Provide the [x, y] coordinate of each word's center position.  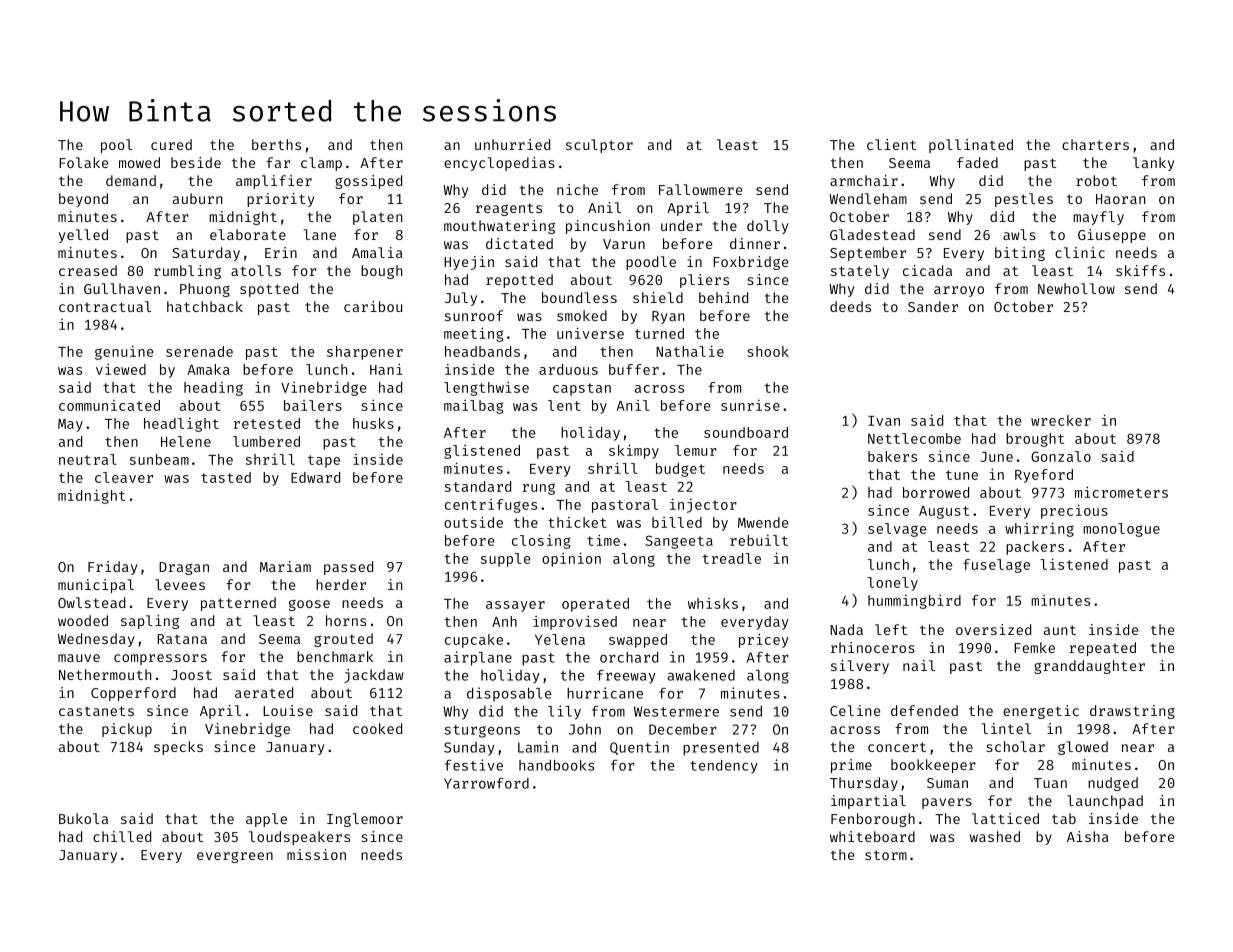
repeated [1103, 649]
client [891, 144]
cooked [377, 728]
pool [117, 146]
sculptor [599, 146]
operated [595, 605]
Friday [112, 568]
